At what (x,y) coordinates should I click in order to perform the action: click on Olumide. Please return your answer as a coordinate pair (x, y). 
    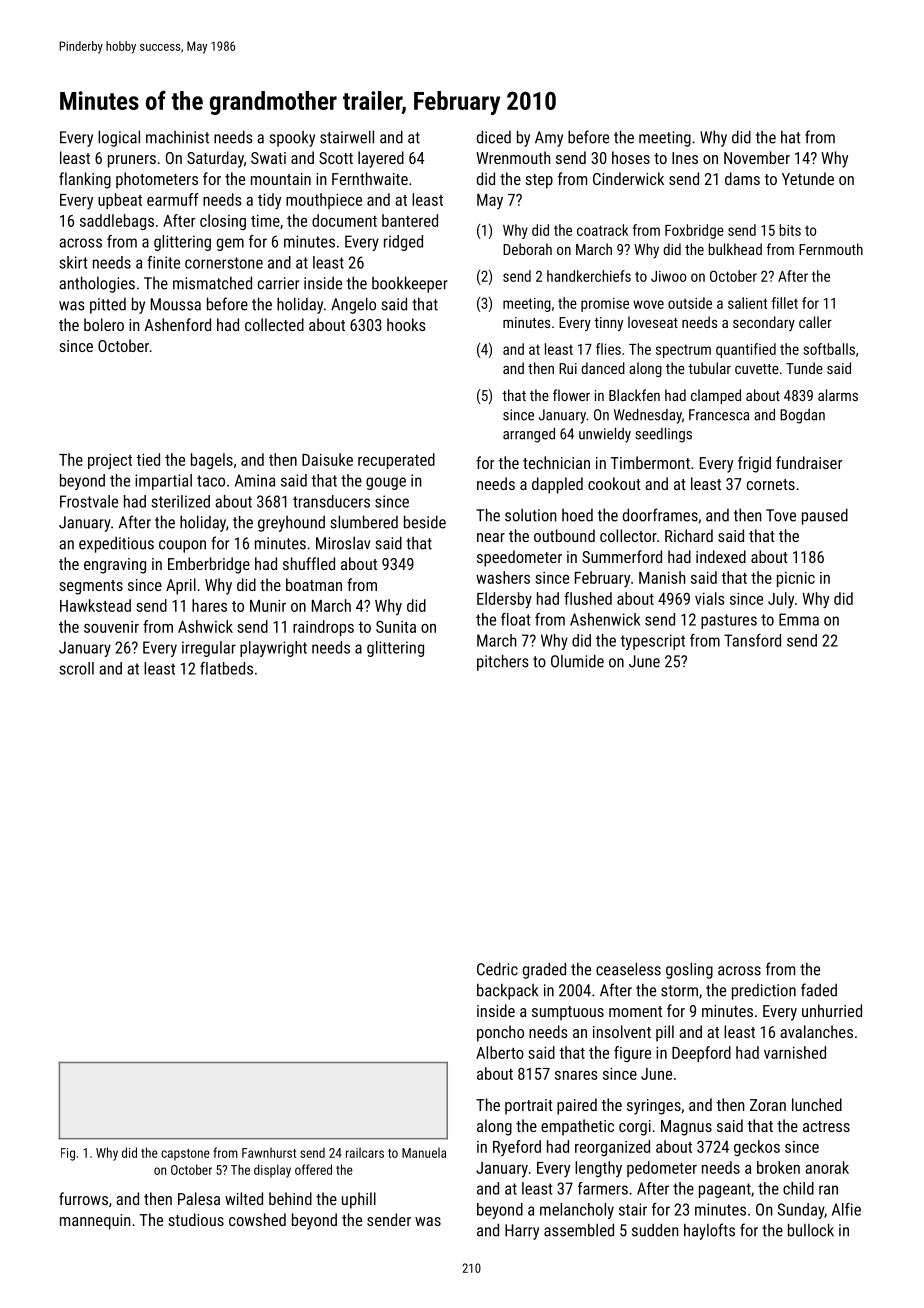
    Looking at the image, I should click on (577, 661).
